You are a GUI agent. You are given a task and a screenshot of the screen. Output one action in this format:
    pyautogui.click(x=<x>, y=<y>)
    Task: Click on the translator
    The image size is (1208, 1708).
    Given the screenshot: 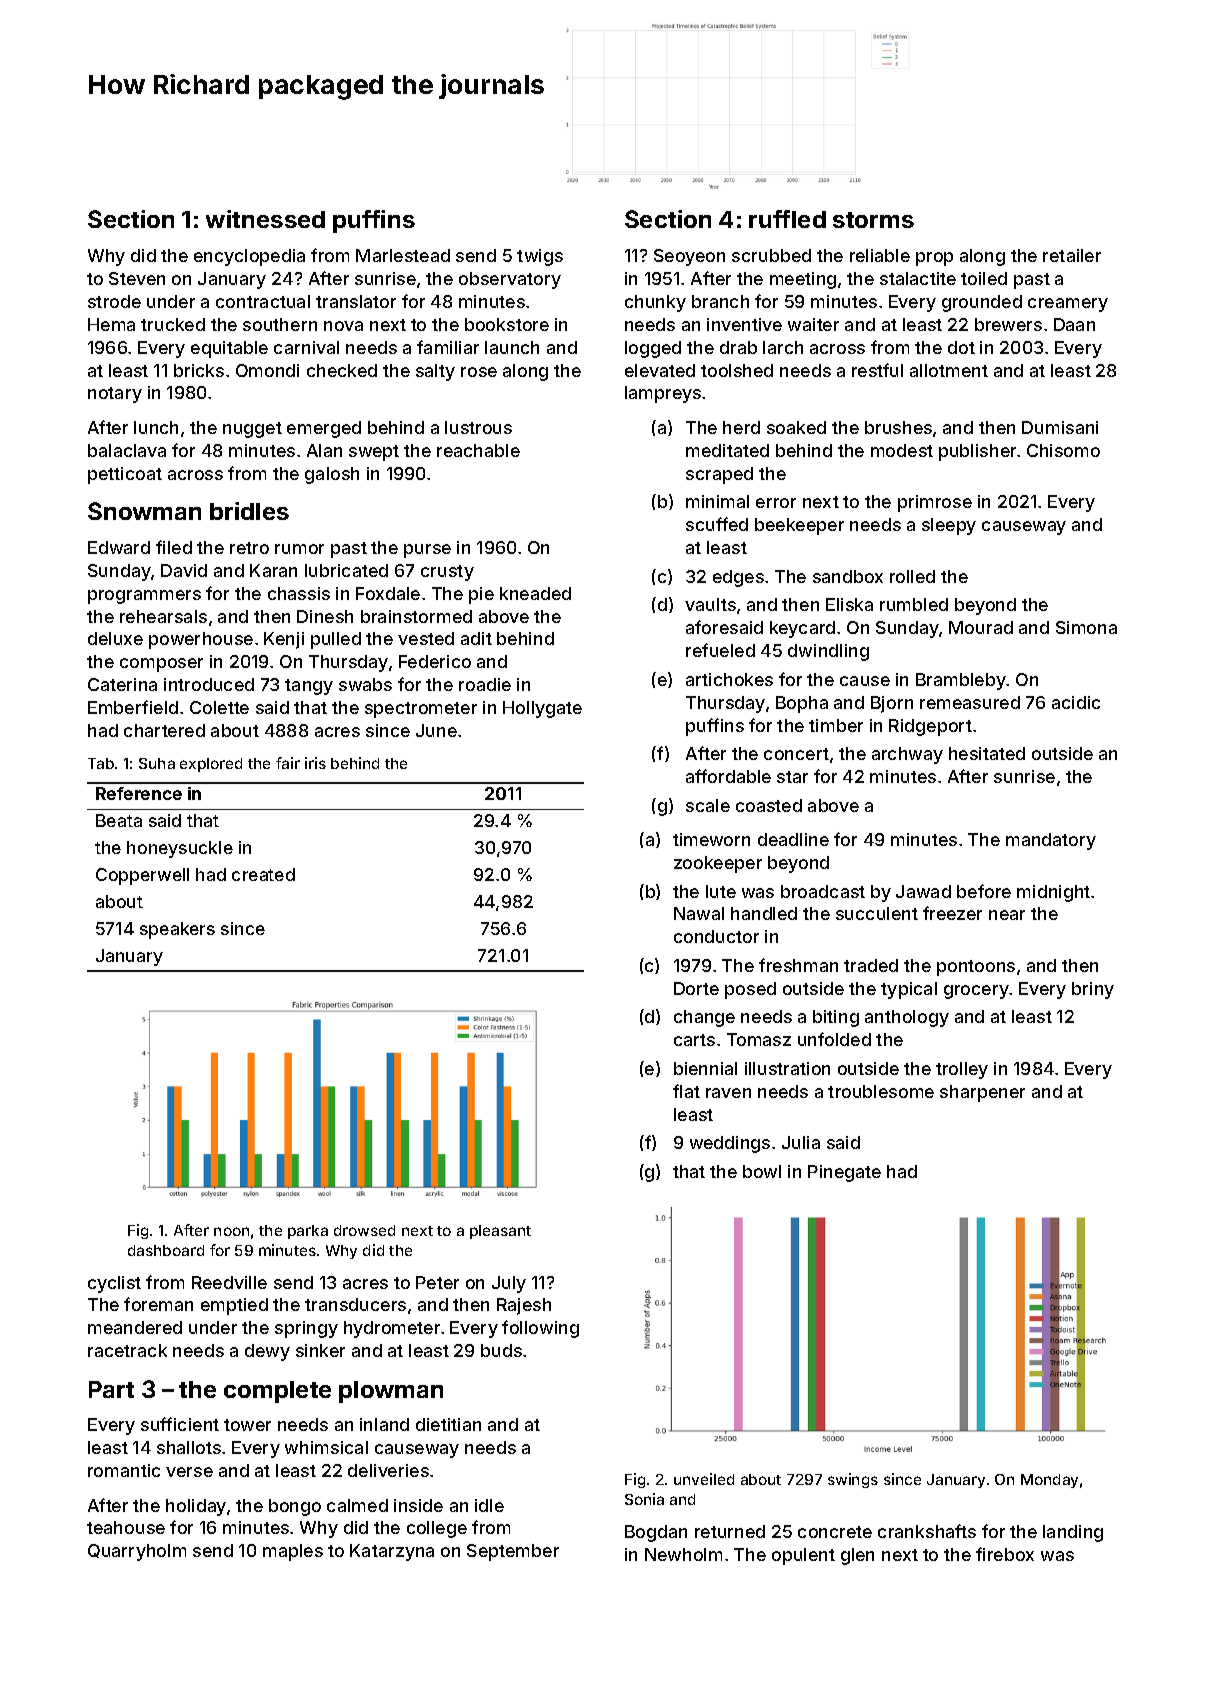 What is the action you would take?
    pyautogui.click(x=356, y=301)
